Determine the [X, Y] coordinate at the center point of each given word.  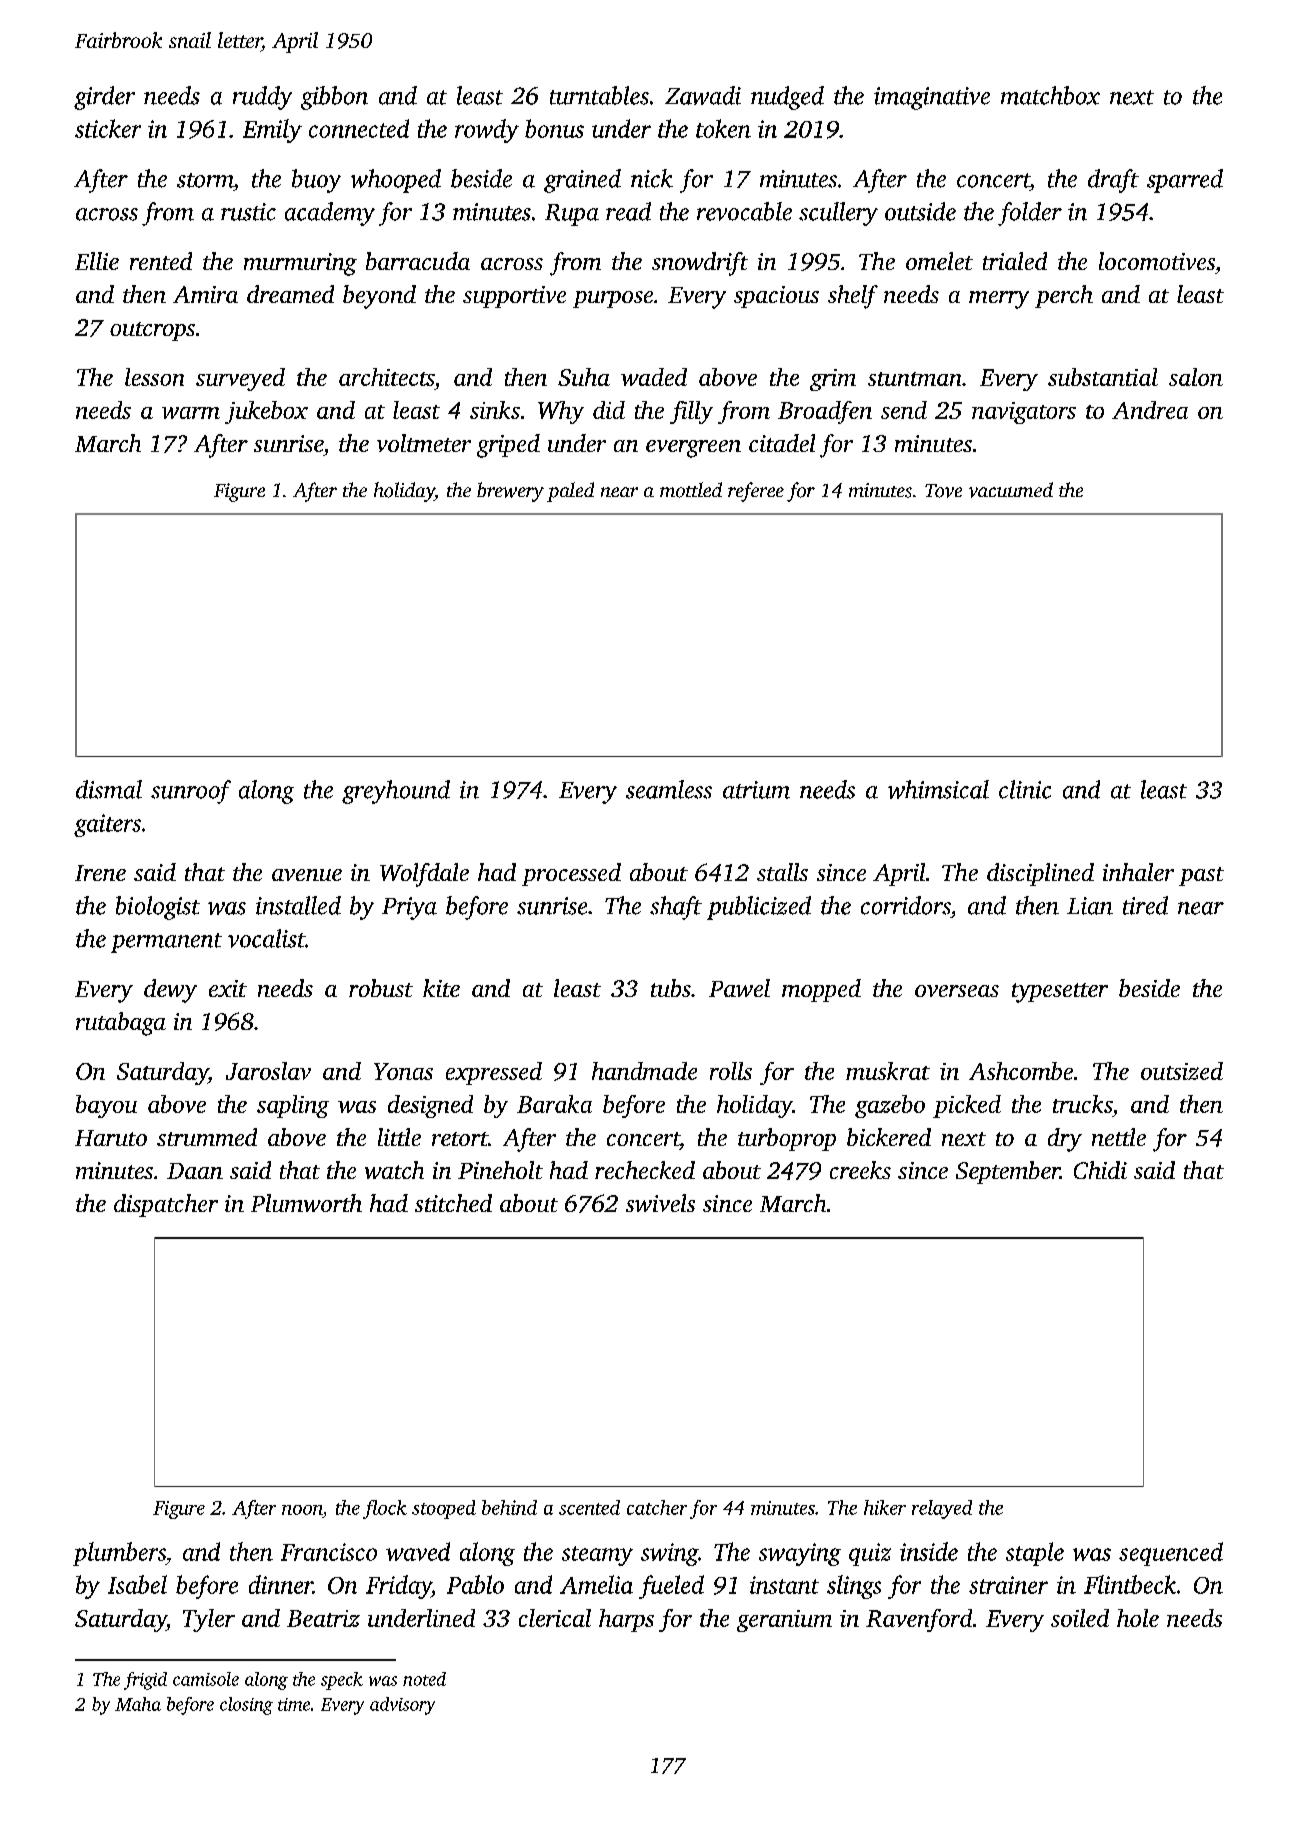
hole [1138, 1618]
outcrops [152, 331]
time [294, 1704]
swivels [660, 1203]
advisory [402, 1706]
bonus [554, 128]
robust [381, 988]
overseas [957, 991]
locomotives [1157, 261]
